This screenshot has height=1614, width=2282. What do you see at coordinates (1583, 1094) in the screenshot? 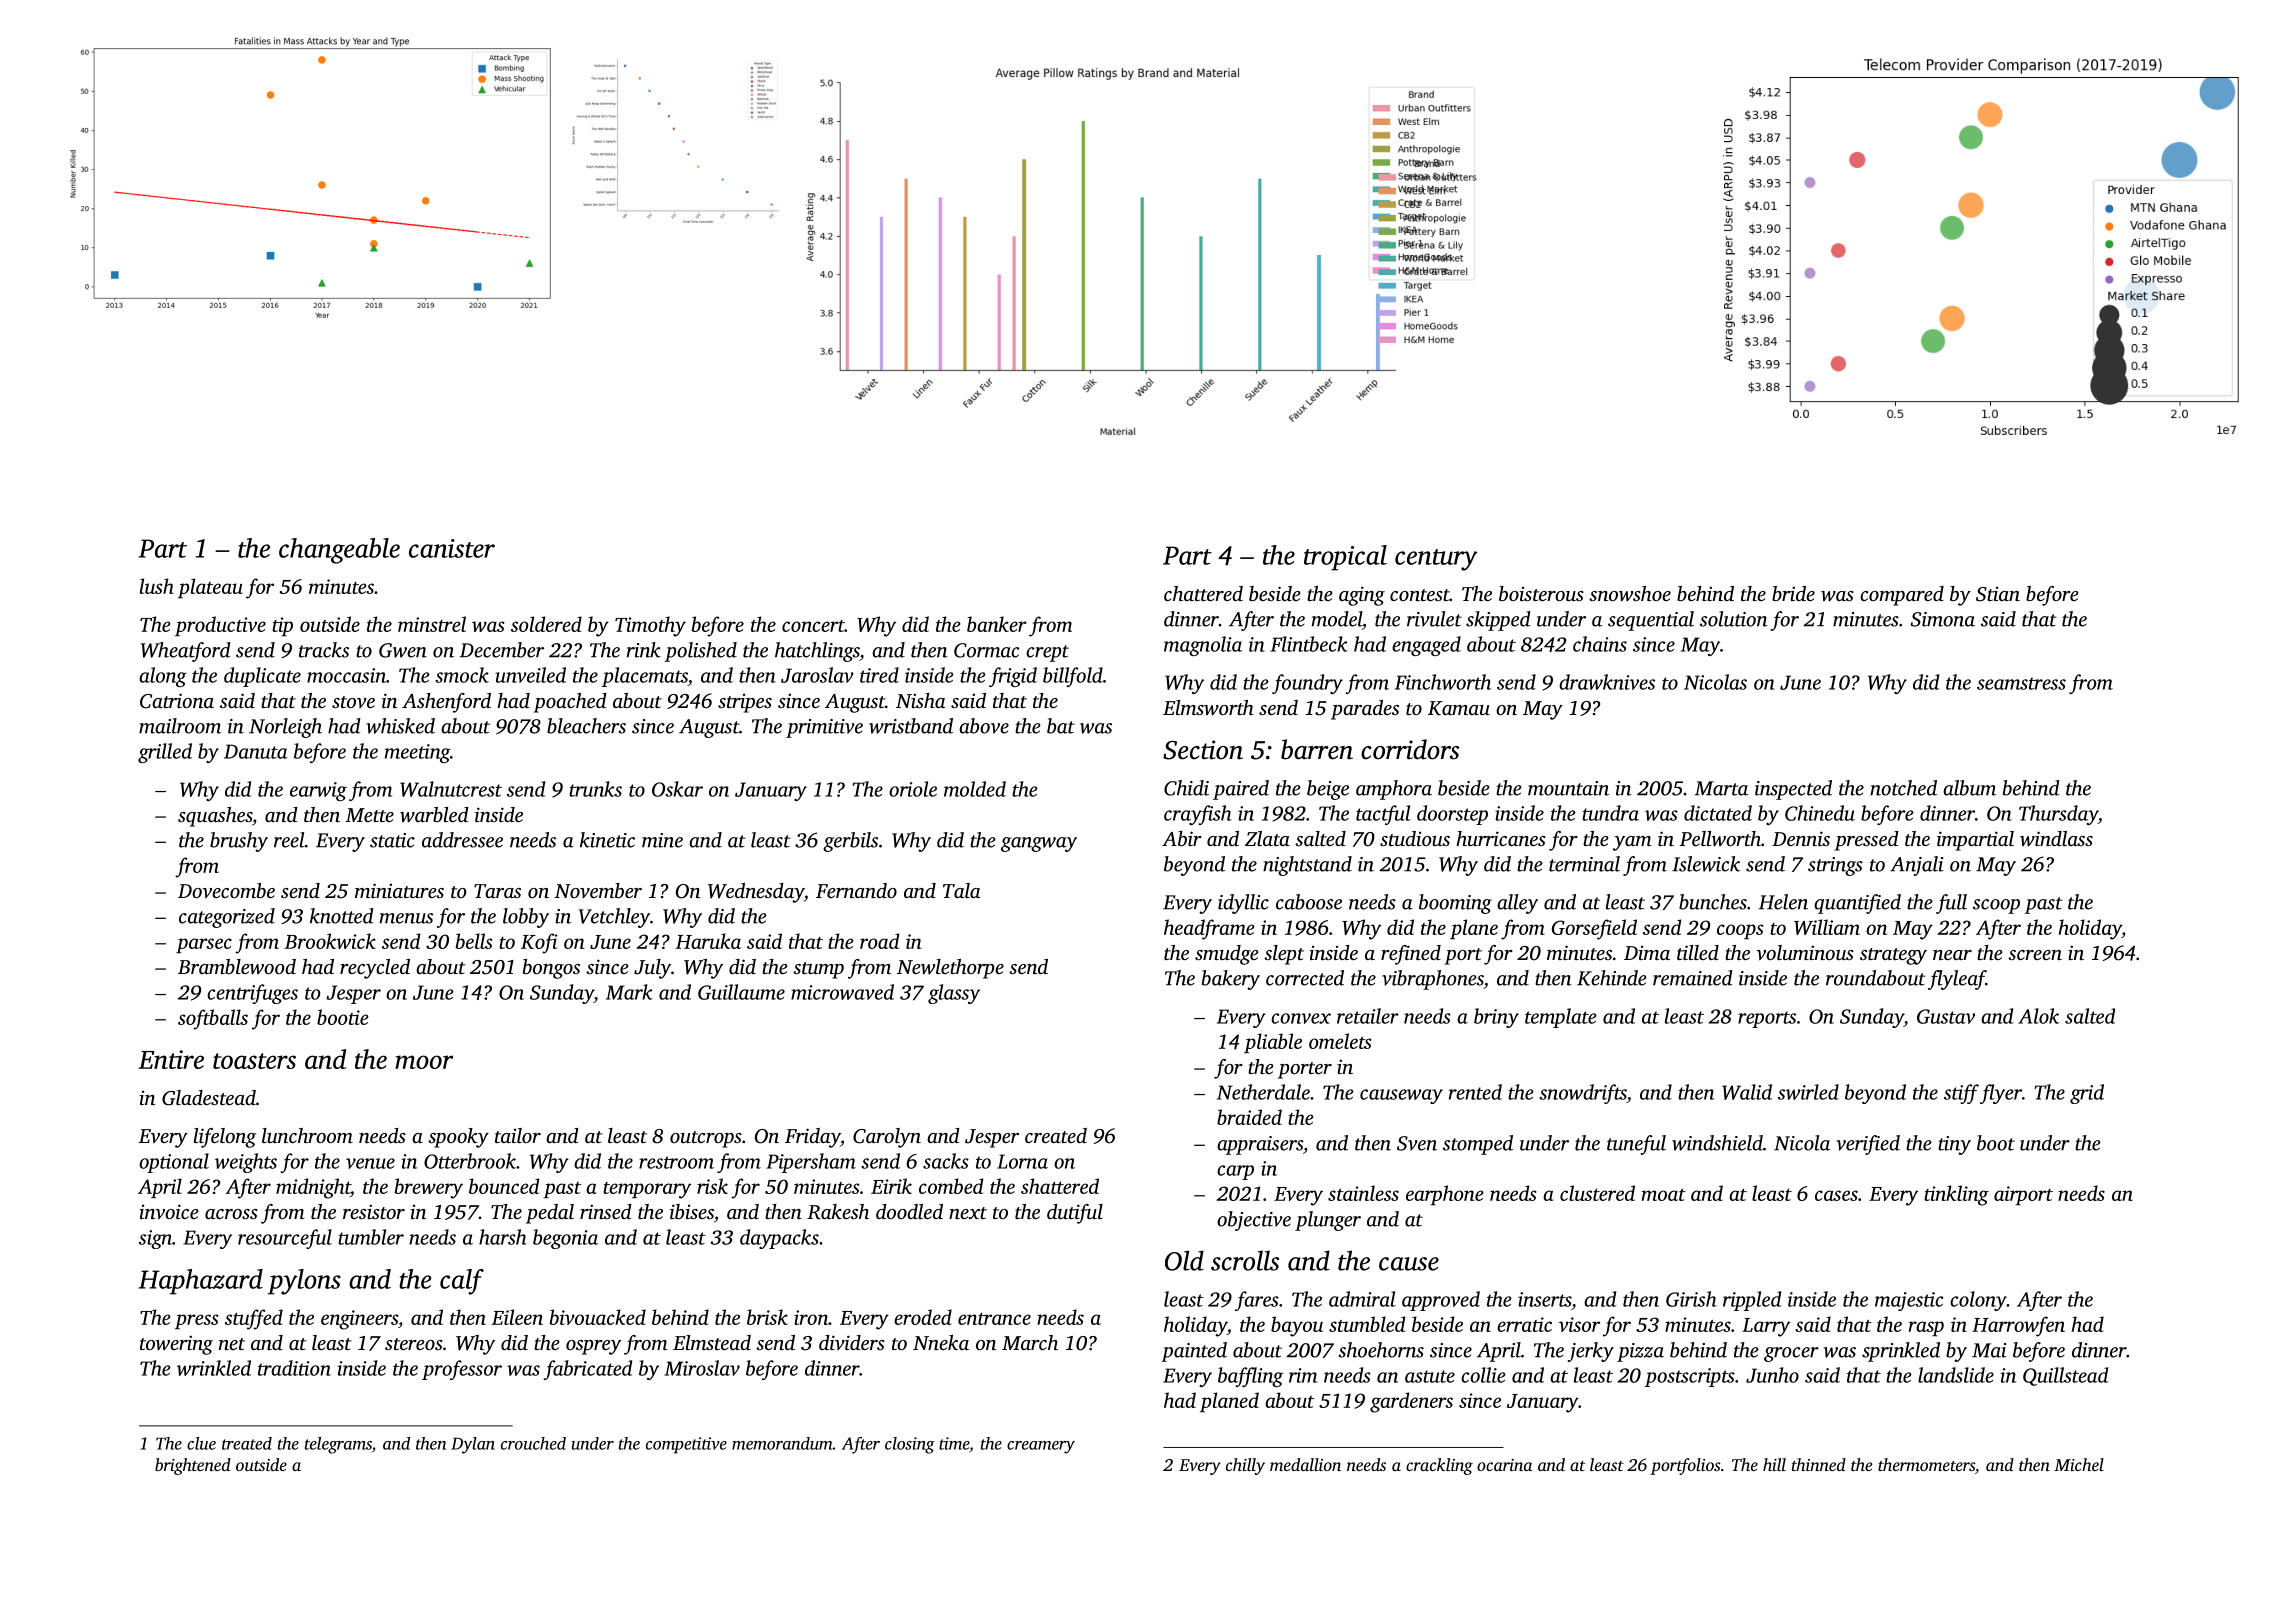
I see `snowdrifts` at bounding box center [1583, 1094].
